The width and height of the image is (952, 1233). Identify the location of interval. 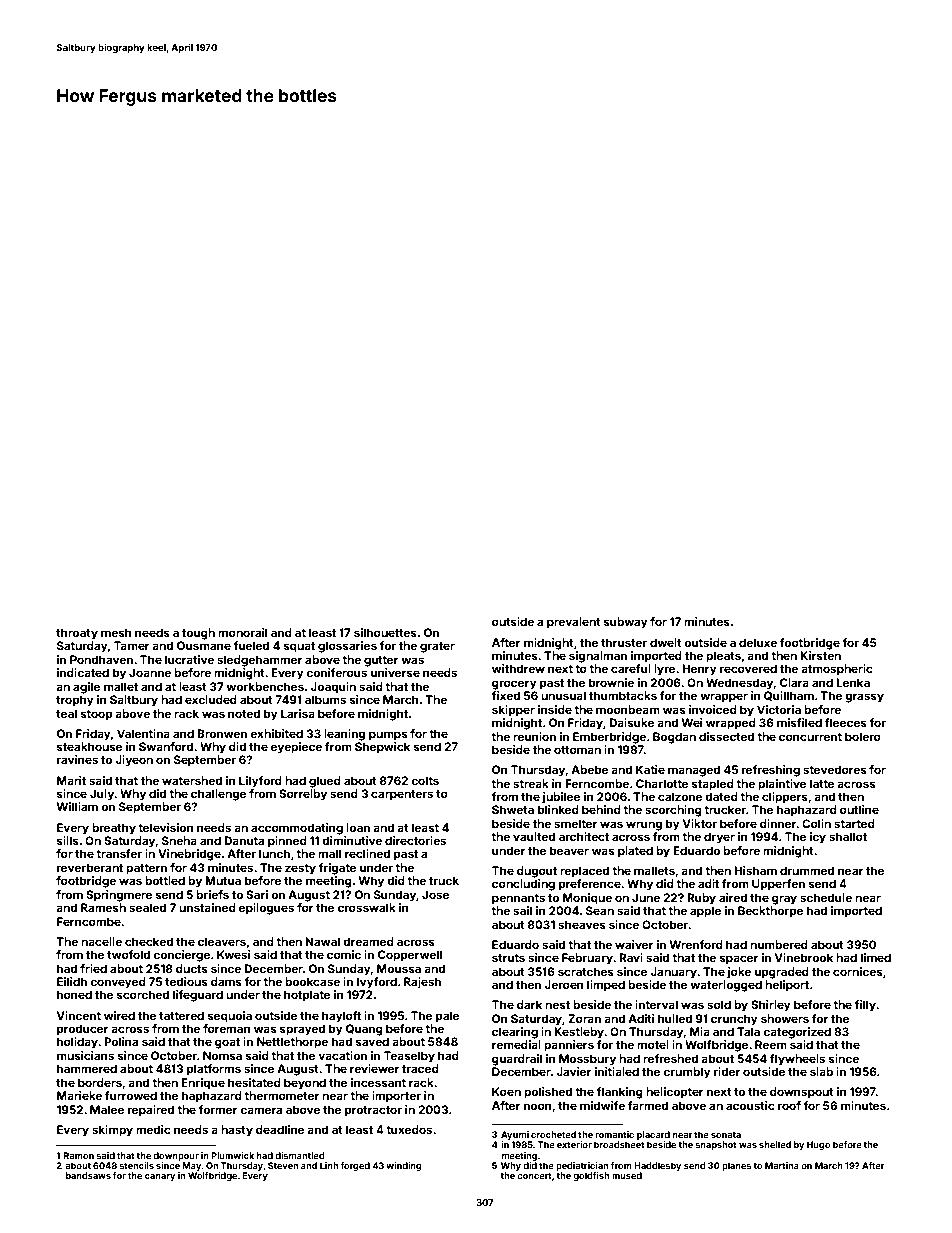
(656, 1004).
